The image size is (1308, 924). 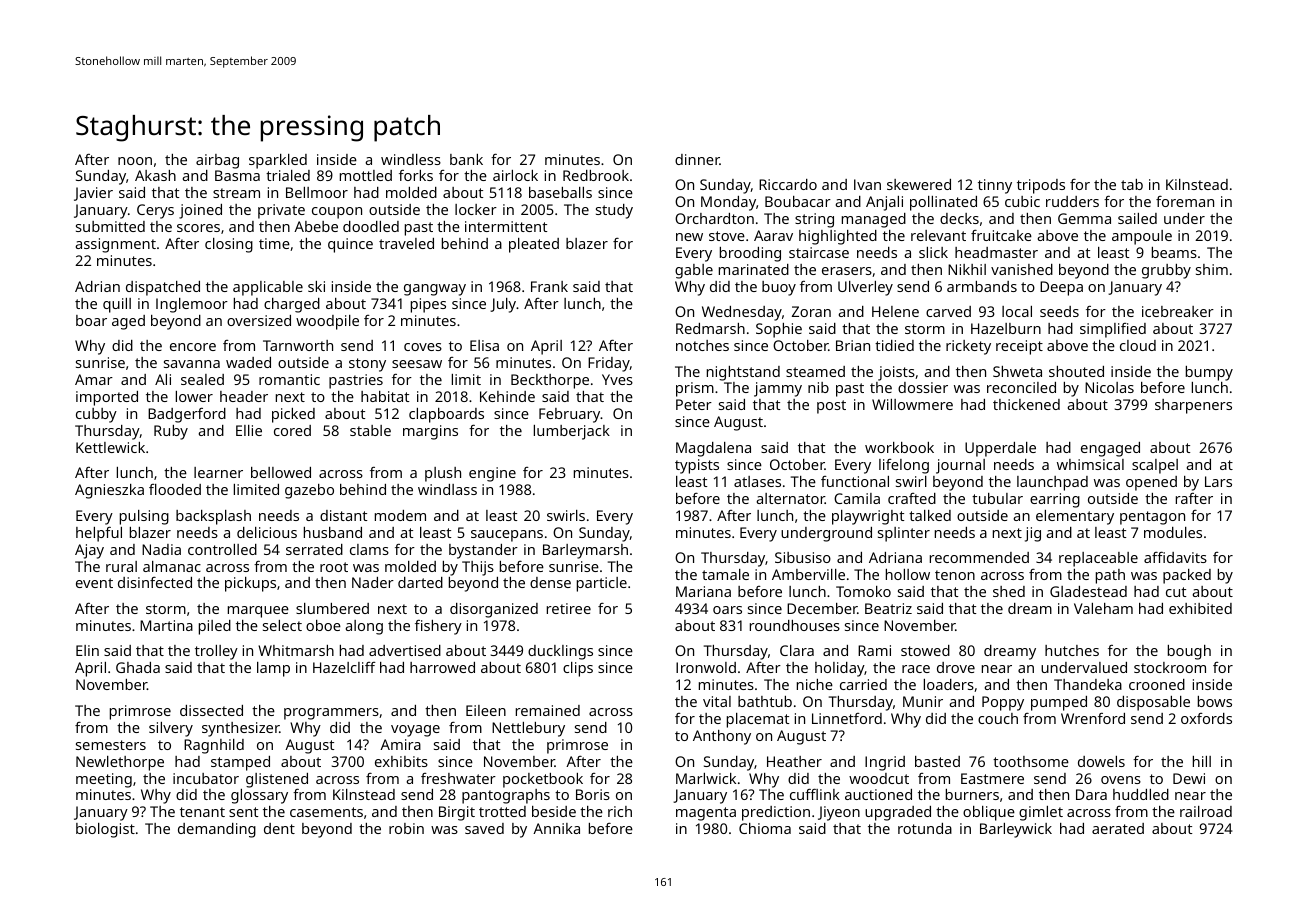 I want to click on stowed, so click(x=925, y=650).
